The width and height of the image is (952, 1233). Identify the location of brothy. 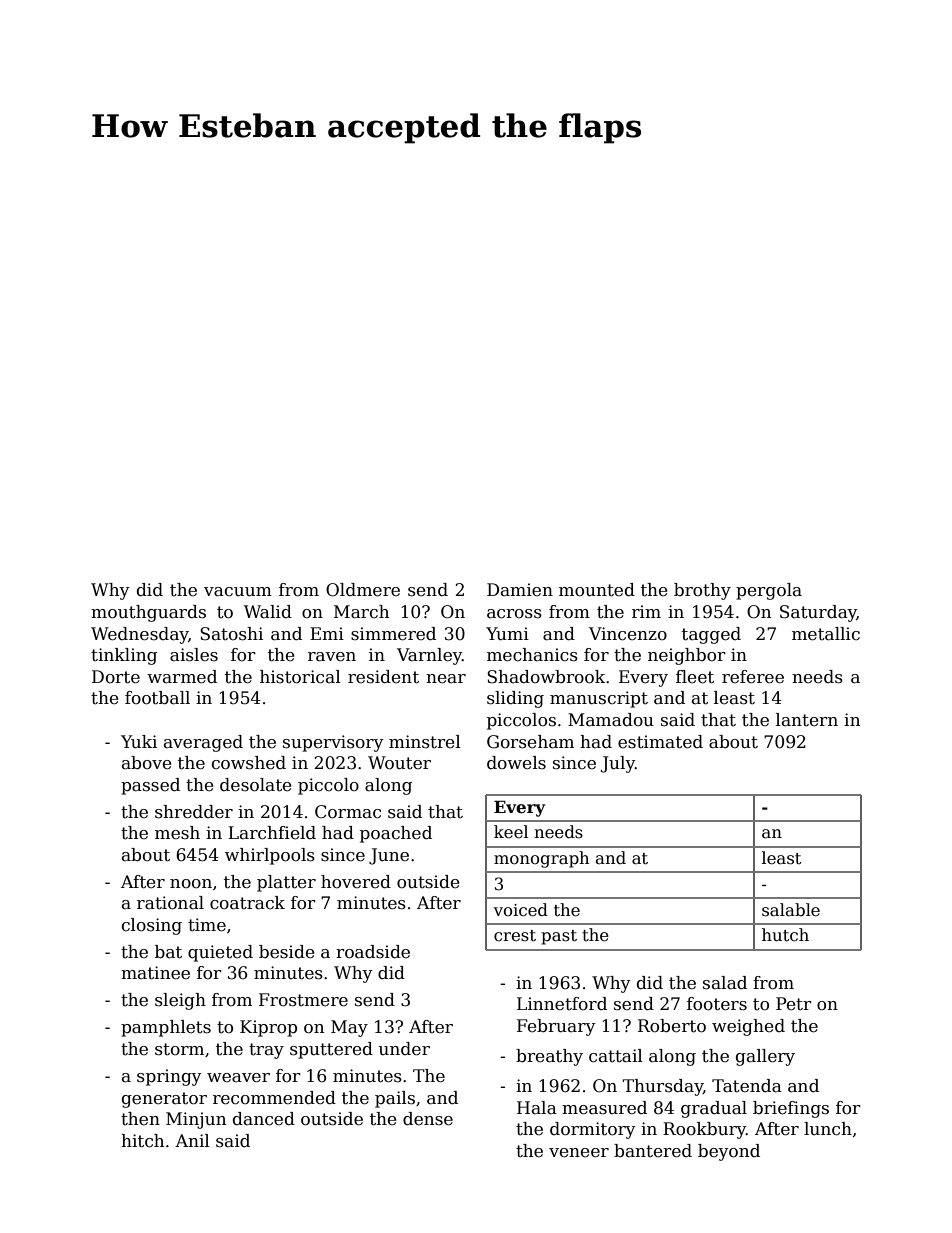
(702, 591).
